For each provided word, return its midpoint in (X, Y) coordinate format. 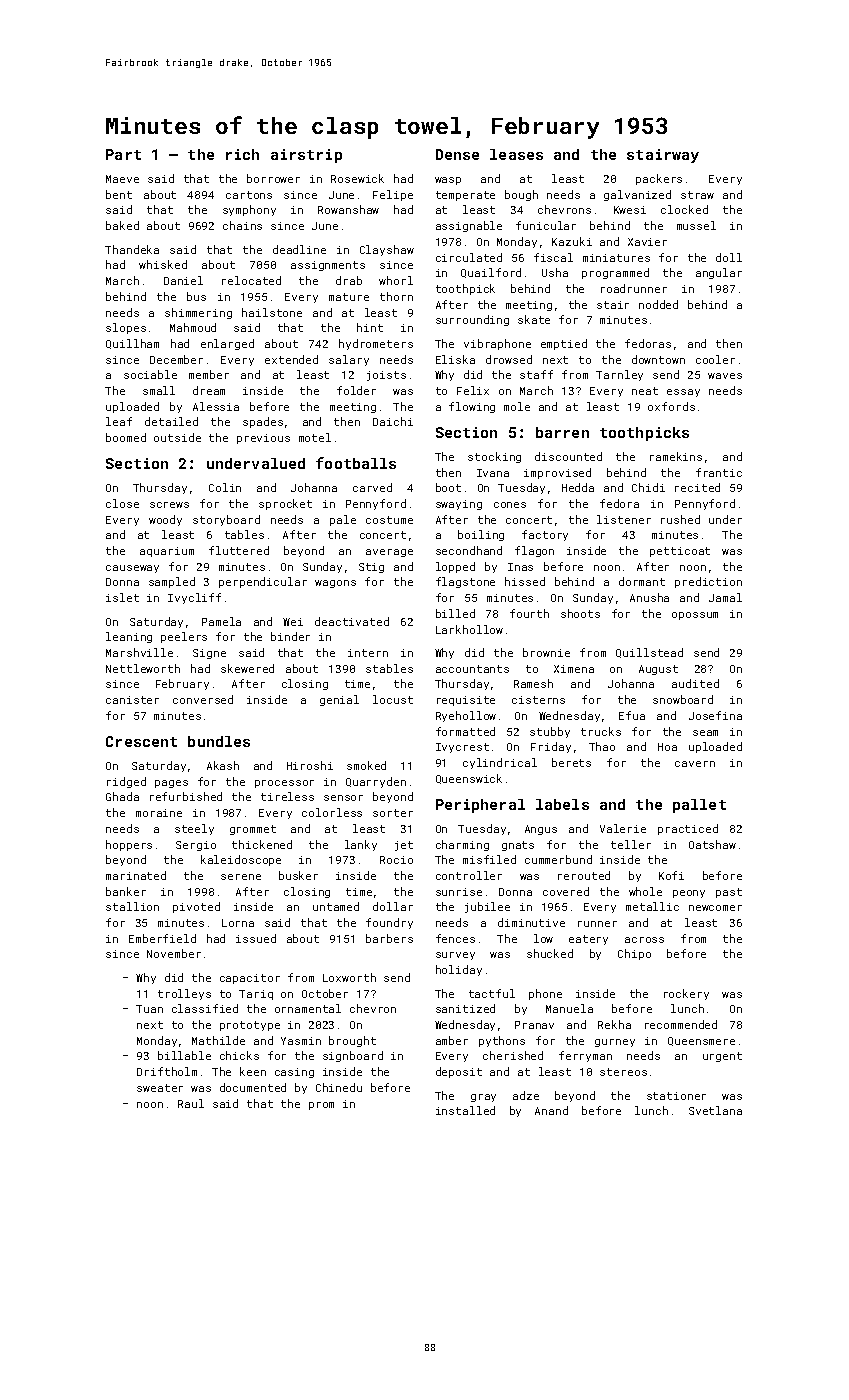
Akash (223, 765)
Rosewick (357, 178)
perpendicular (263, 582)
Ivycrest (462, 748)
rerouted (584, 875)
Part (123, 154)
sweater (160, 1088)
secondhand (469, 550)
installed (465, 1110)
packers (659, 179)
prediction (708, 582)
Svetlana (715, 1110)
